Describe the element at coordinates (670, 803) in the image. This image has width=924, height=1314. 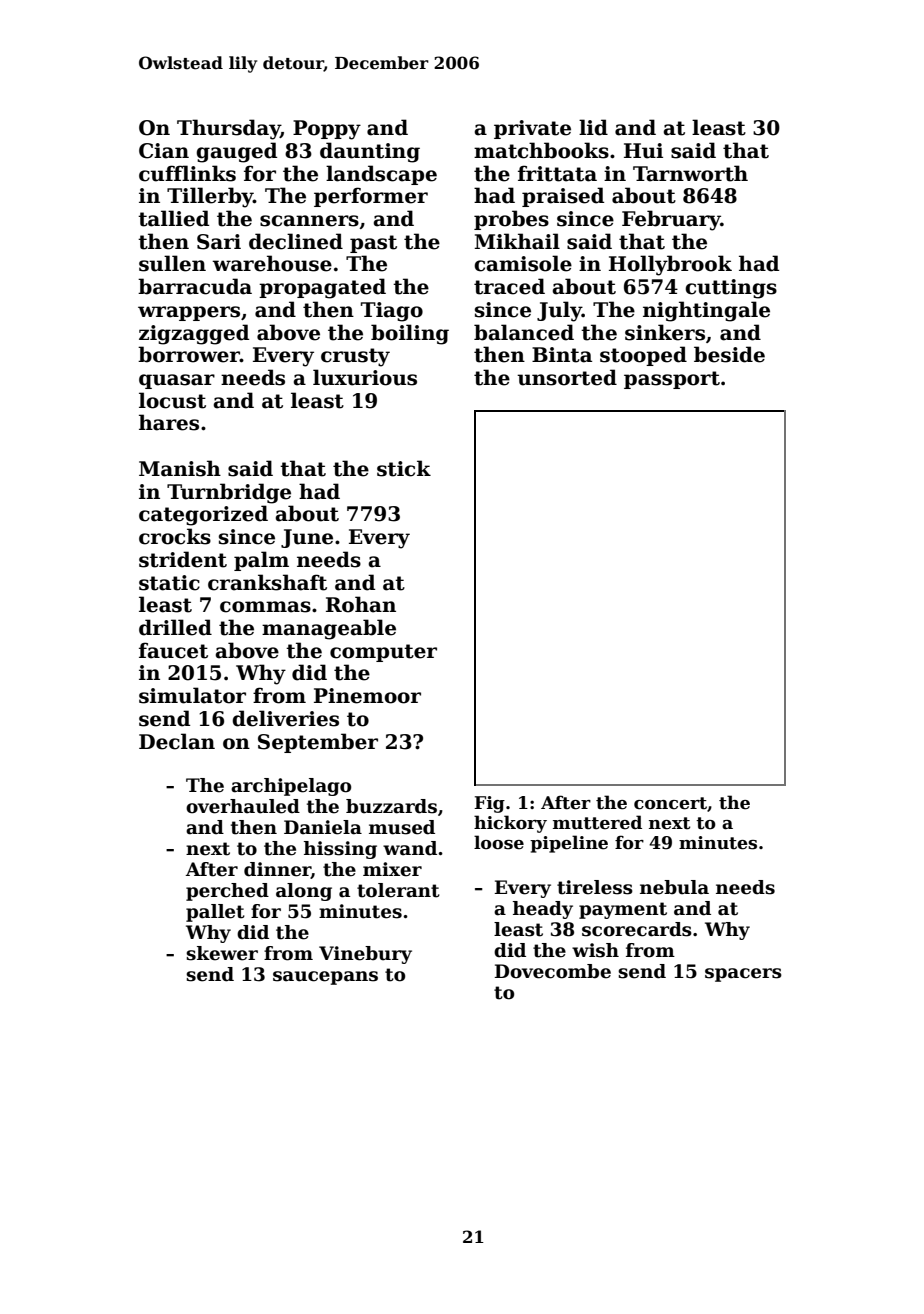
I see `concert` at that location.
